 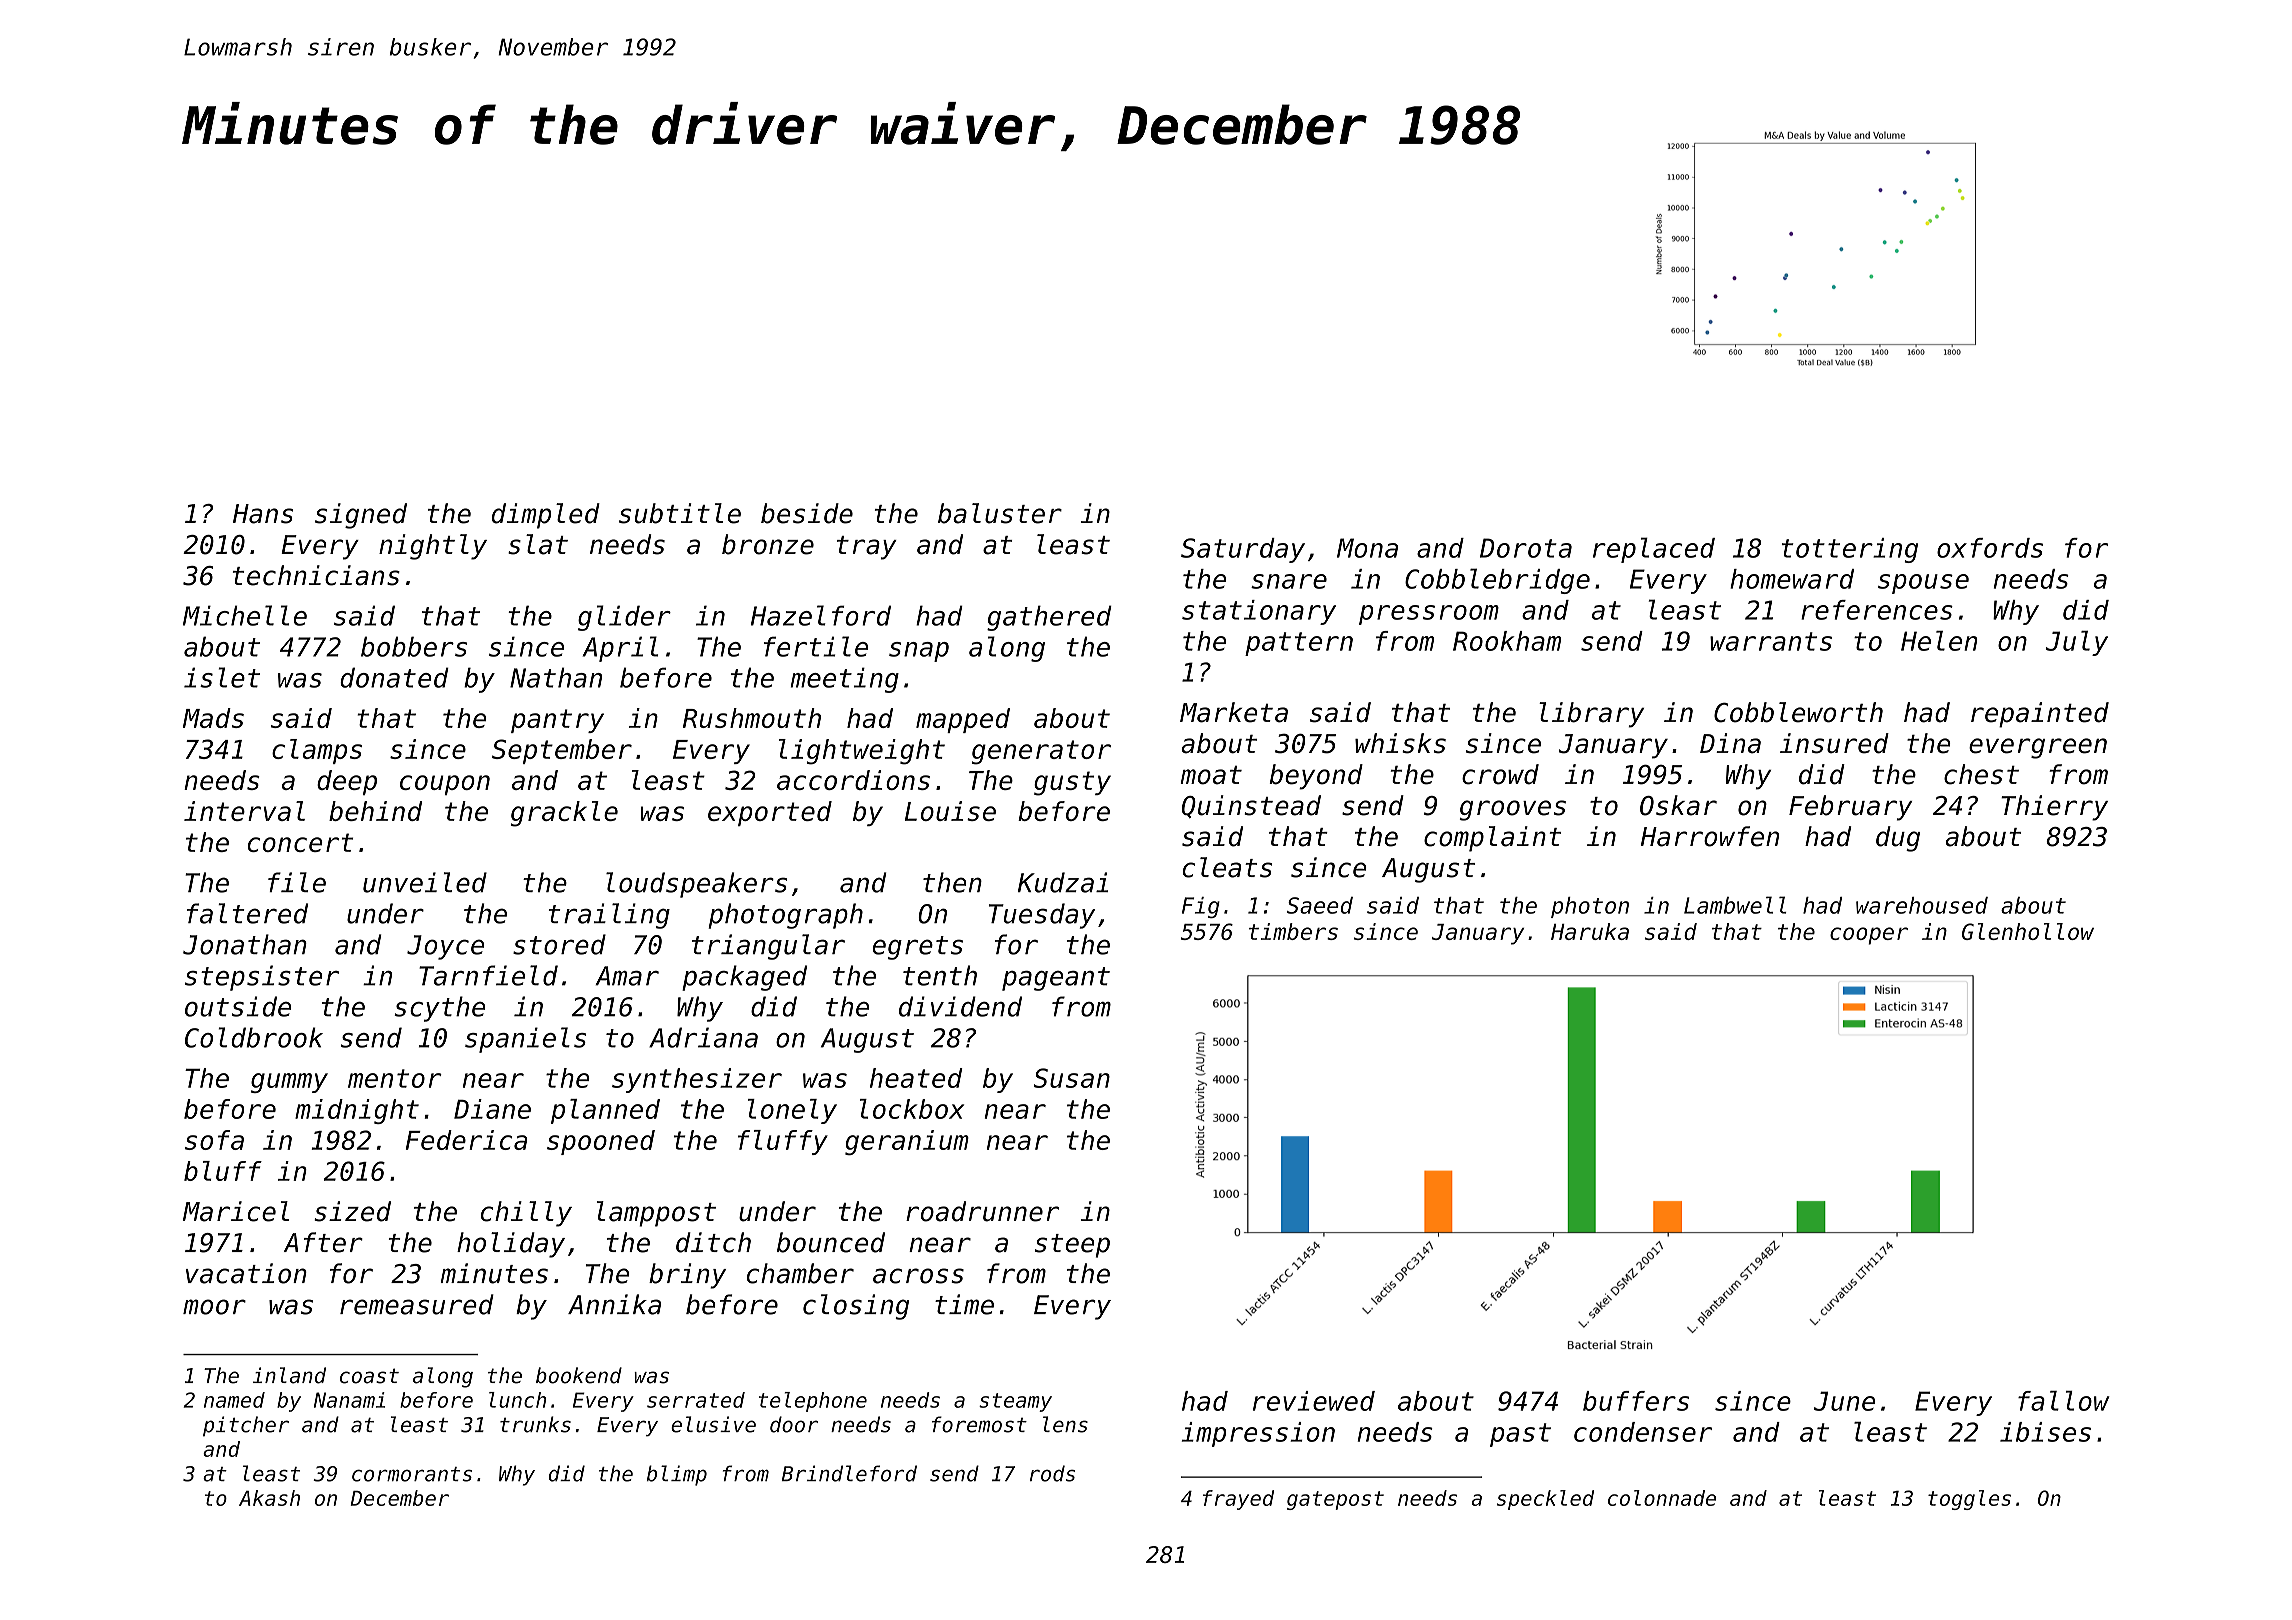 I want to click on steamy, so click(x=1015, y=1402).
